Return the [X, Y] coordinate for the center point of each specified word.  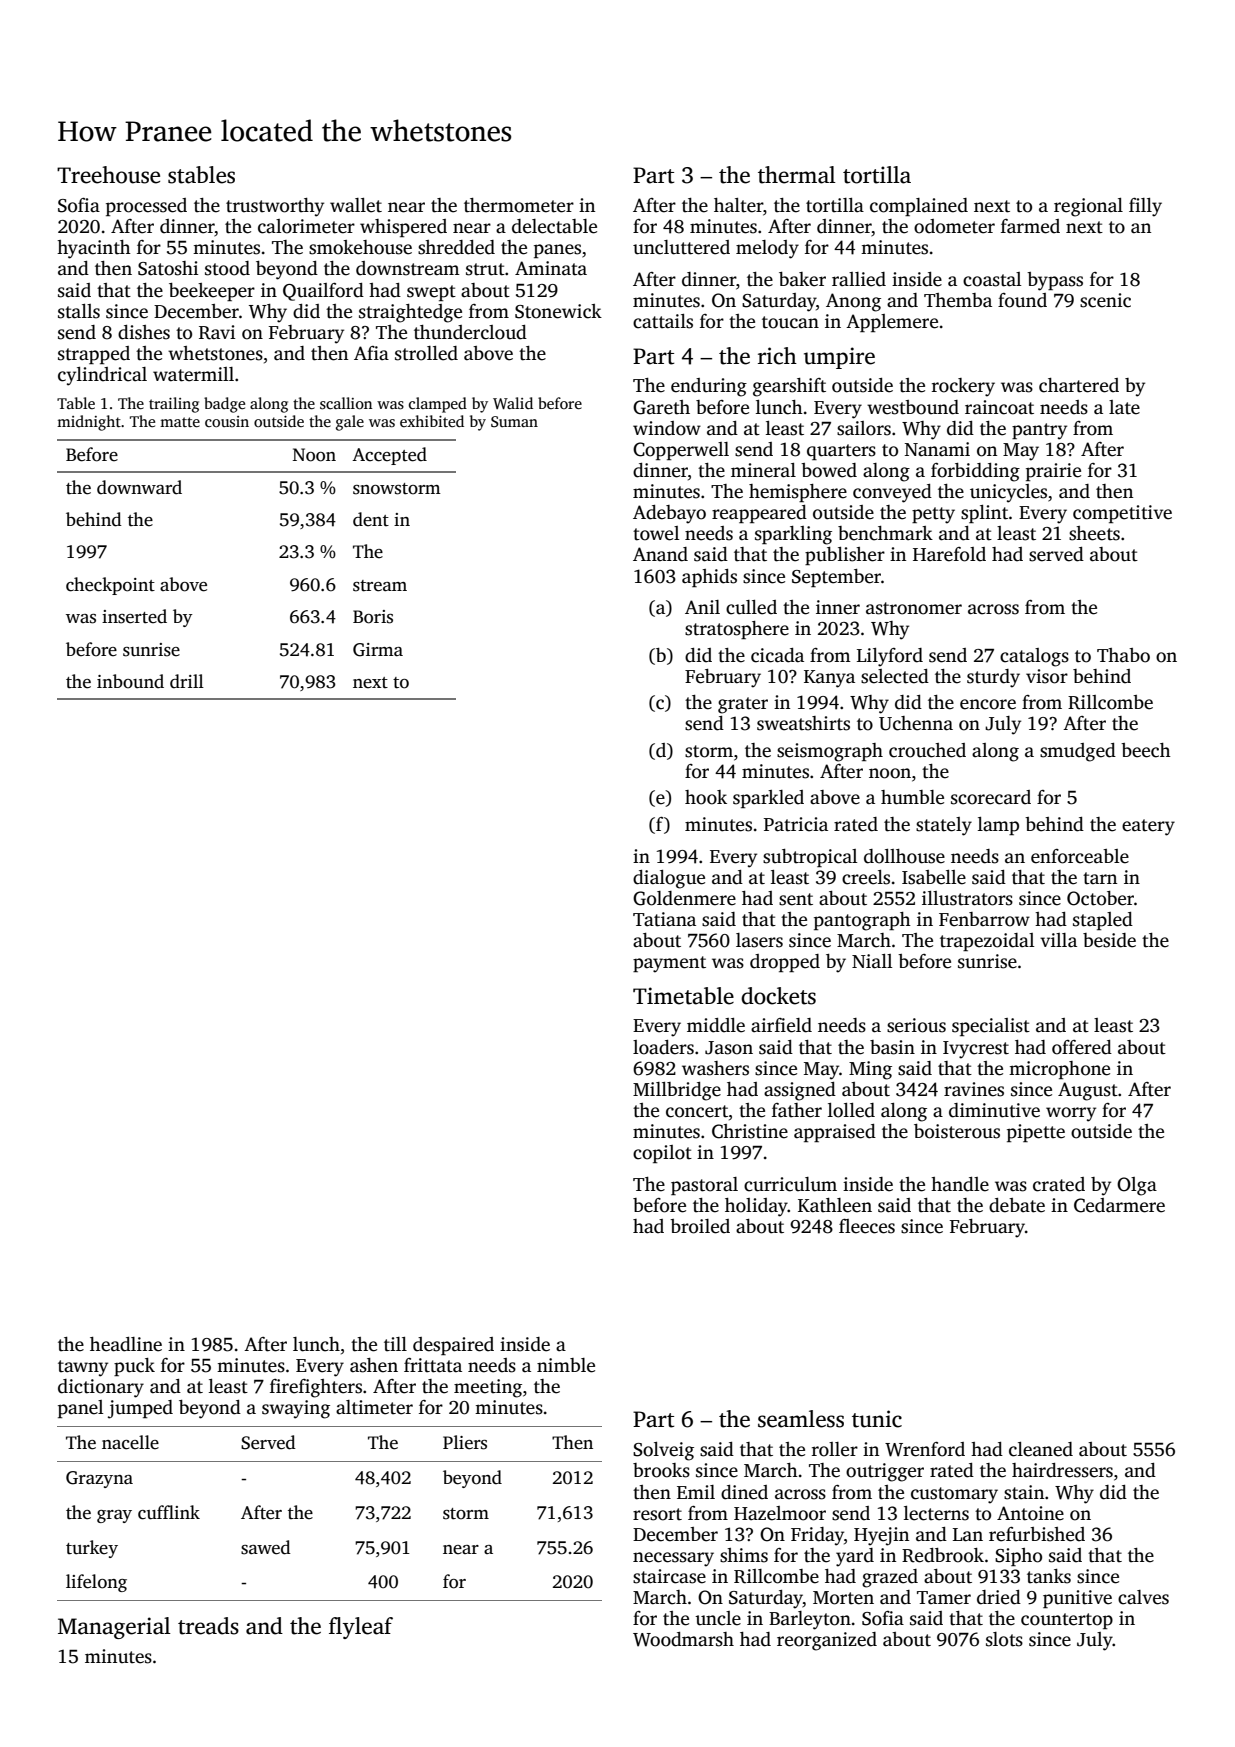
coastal [992, 279]
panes [557, 251]
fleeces [867, 1226]
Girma [378, 650]
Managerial [114, 1628]
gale [350, 423]
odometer [954, 226]
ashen [374, 1365]
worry [1071, 1114]
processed [146, 207]
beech [1146, 750]
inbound [130, 681]
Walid [513, 403]
